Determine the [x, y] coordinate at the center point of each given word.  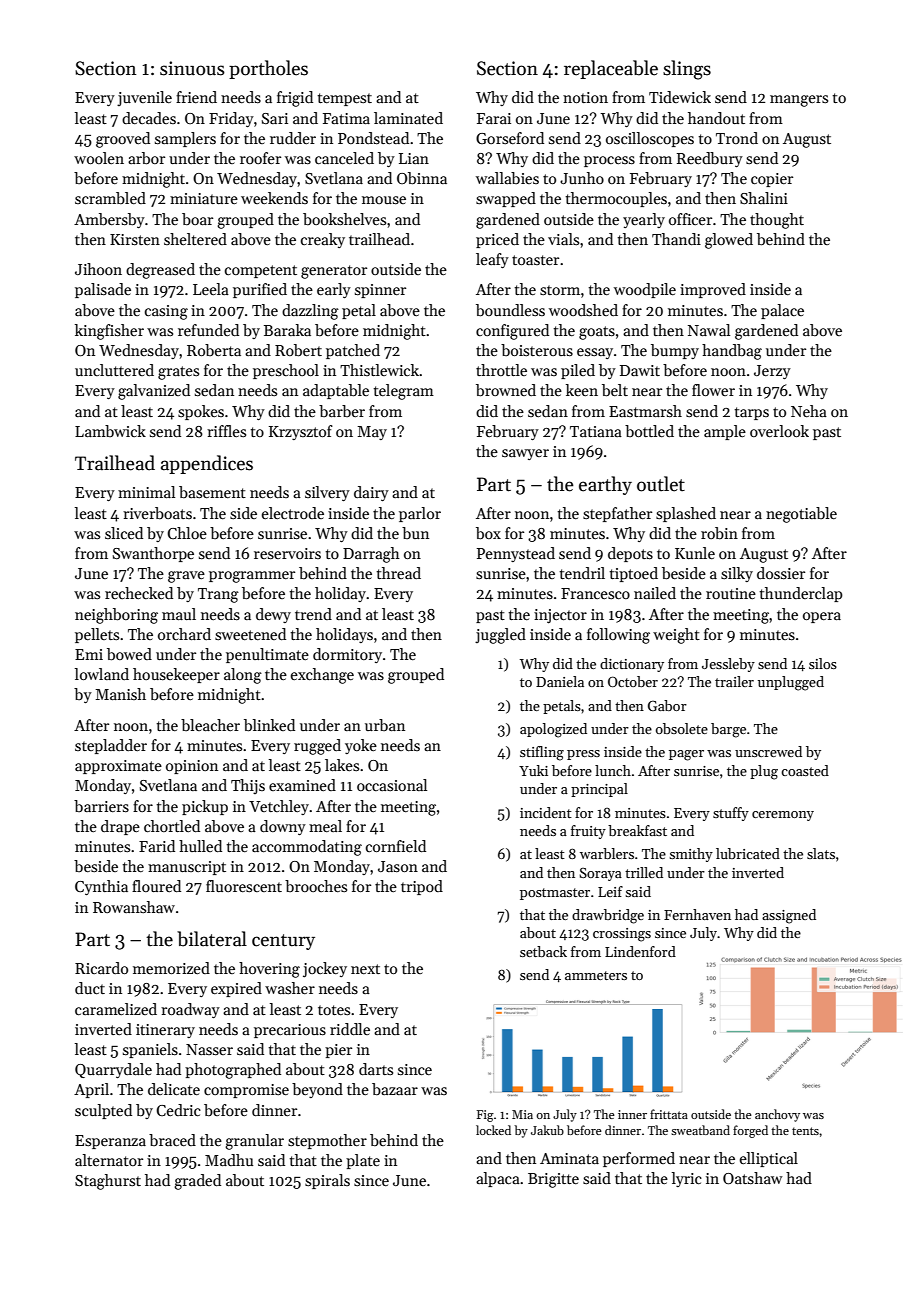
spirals [327, 1181]
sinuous [192, 68]
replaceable [611, 69]
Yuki [533, 770]
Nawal [709, 330]
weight [676, 636]
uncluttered [114, 370]
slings [687, 70]
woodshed [583, 310]
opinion [192, 767]
